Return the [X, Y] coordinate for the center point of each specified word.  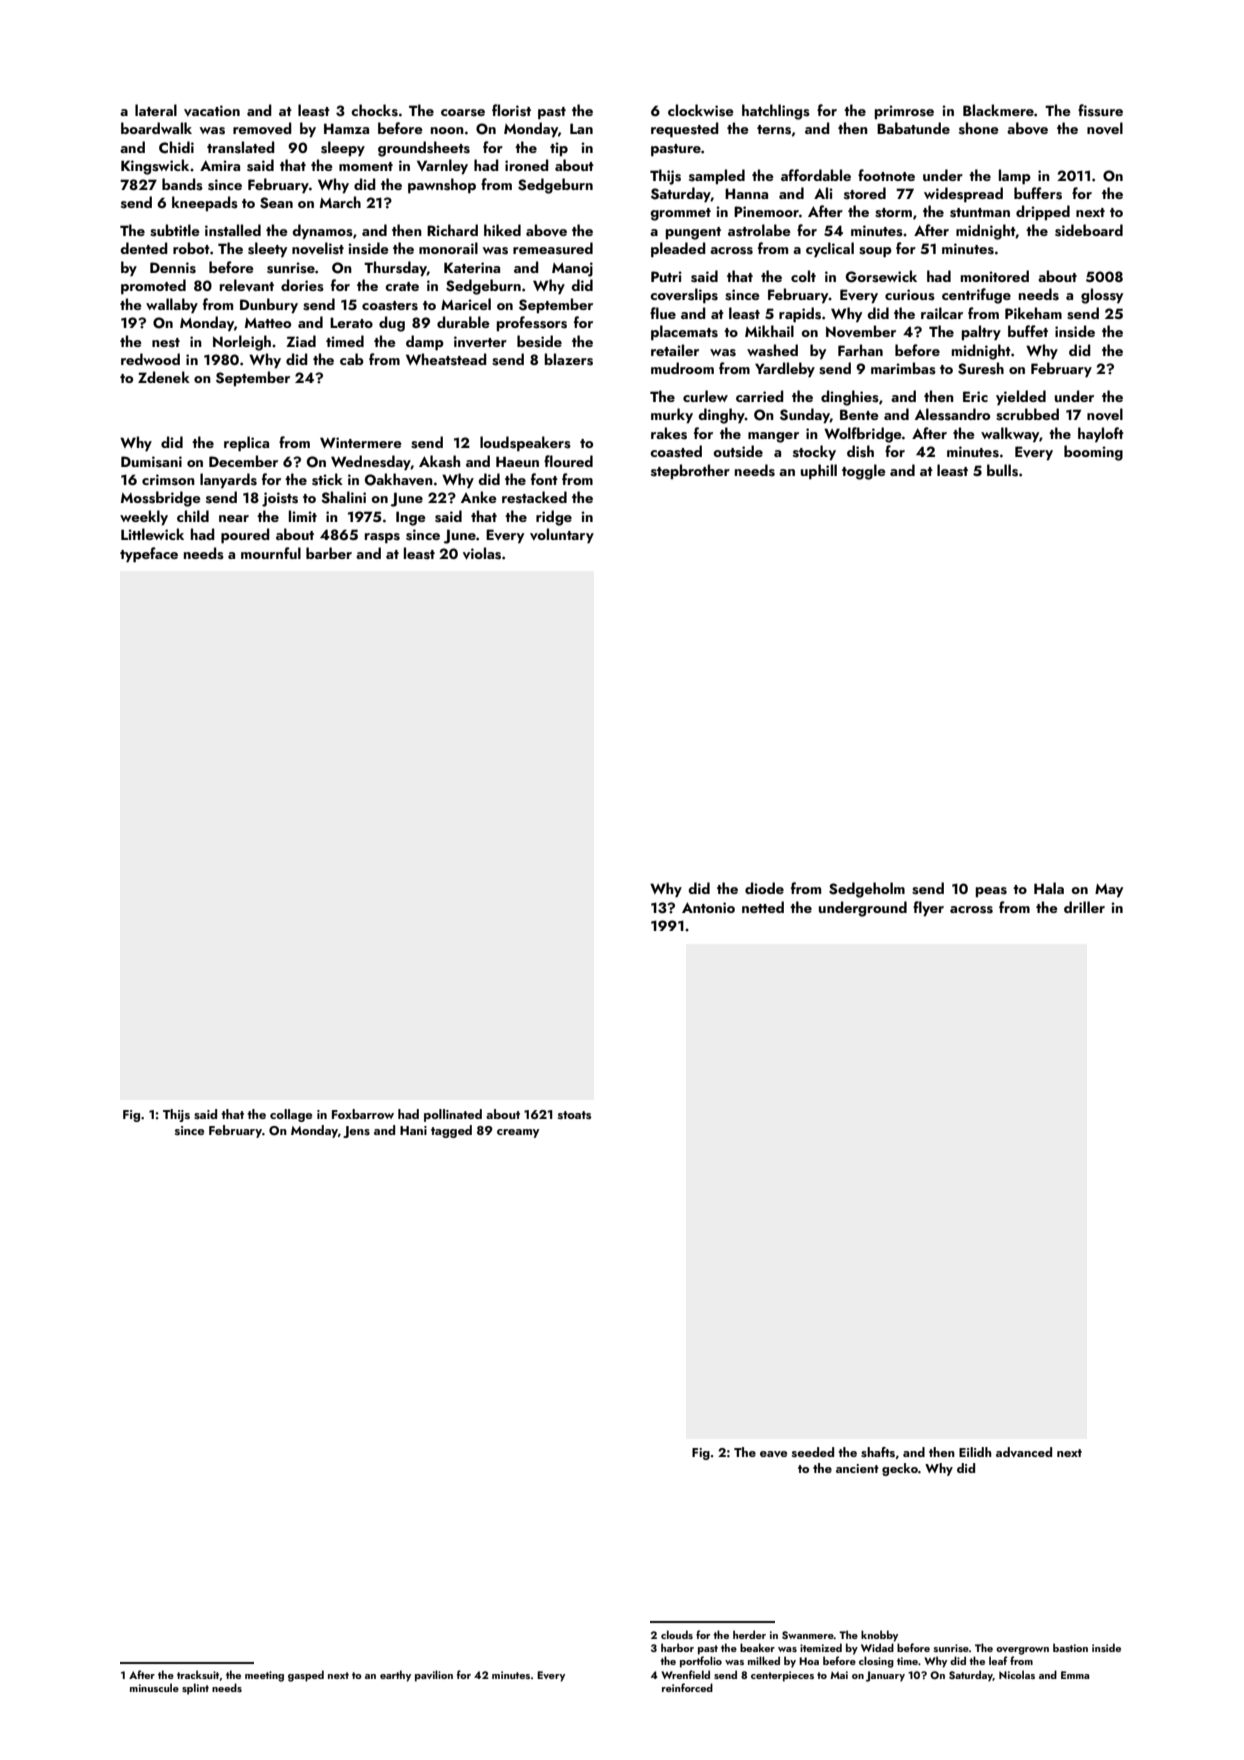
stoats [574, 1115]
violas [482, 553]
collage [291, 1115]
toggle [864, 472]
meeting [264, 1676]
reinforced [687, 1687]
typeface [149, 554]
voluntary [562, 535]
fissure [1100, 110]
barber [329, 553]
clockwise [701, 110]
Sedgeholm [867, 890]
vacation [212, 110]
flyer [928, 908]
